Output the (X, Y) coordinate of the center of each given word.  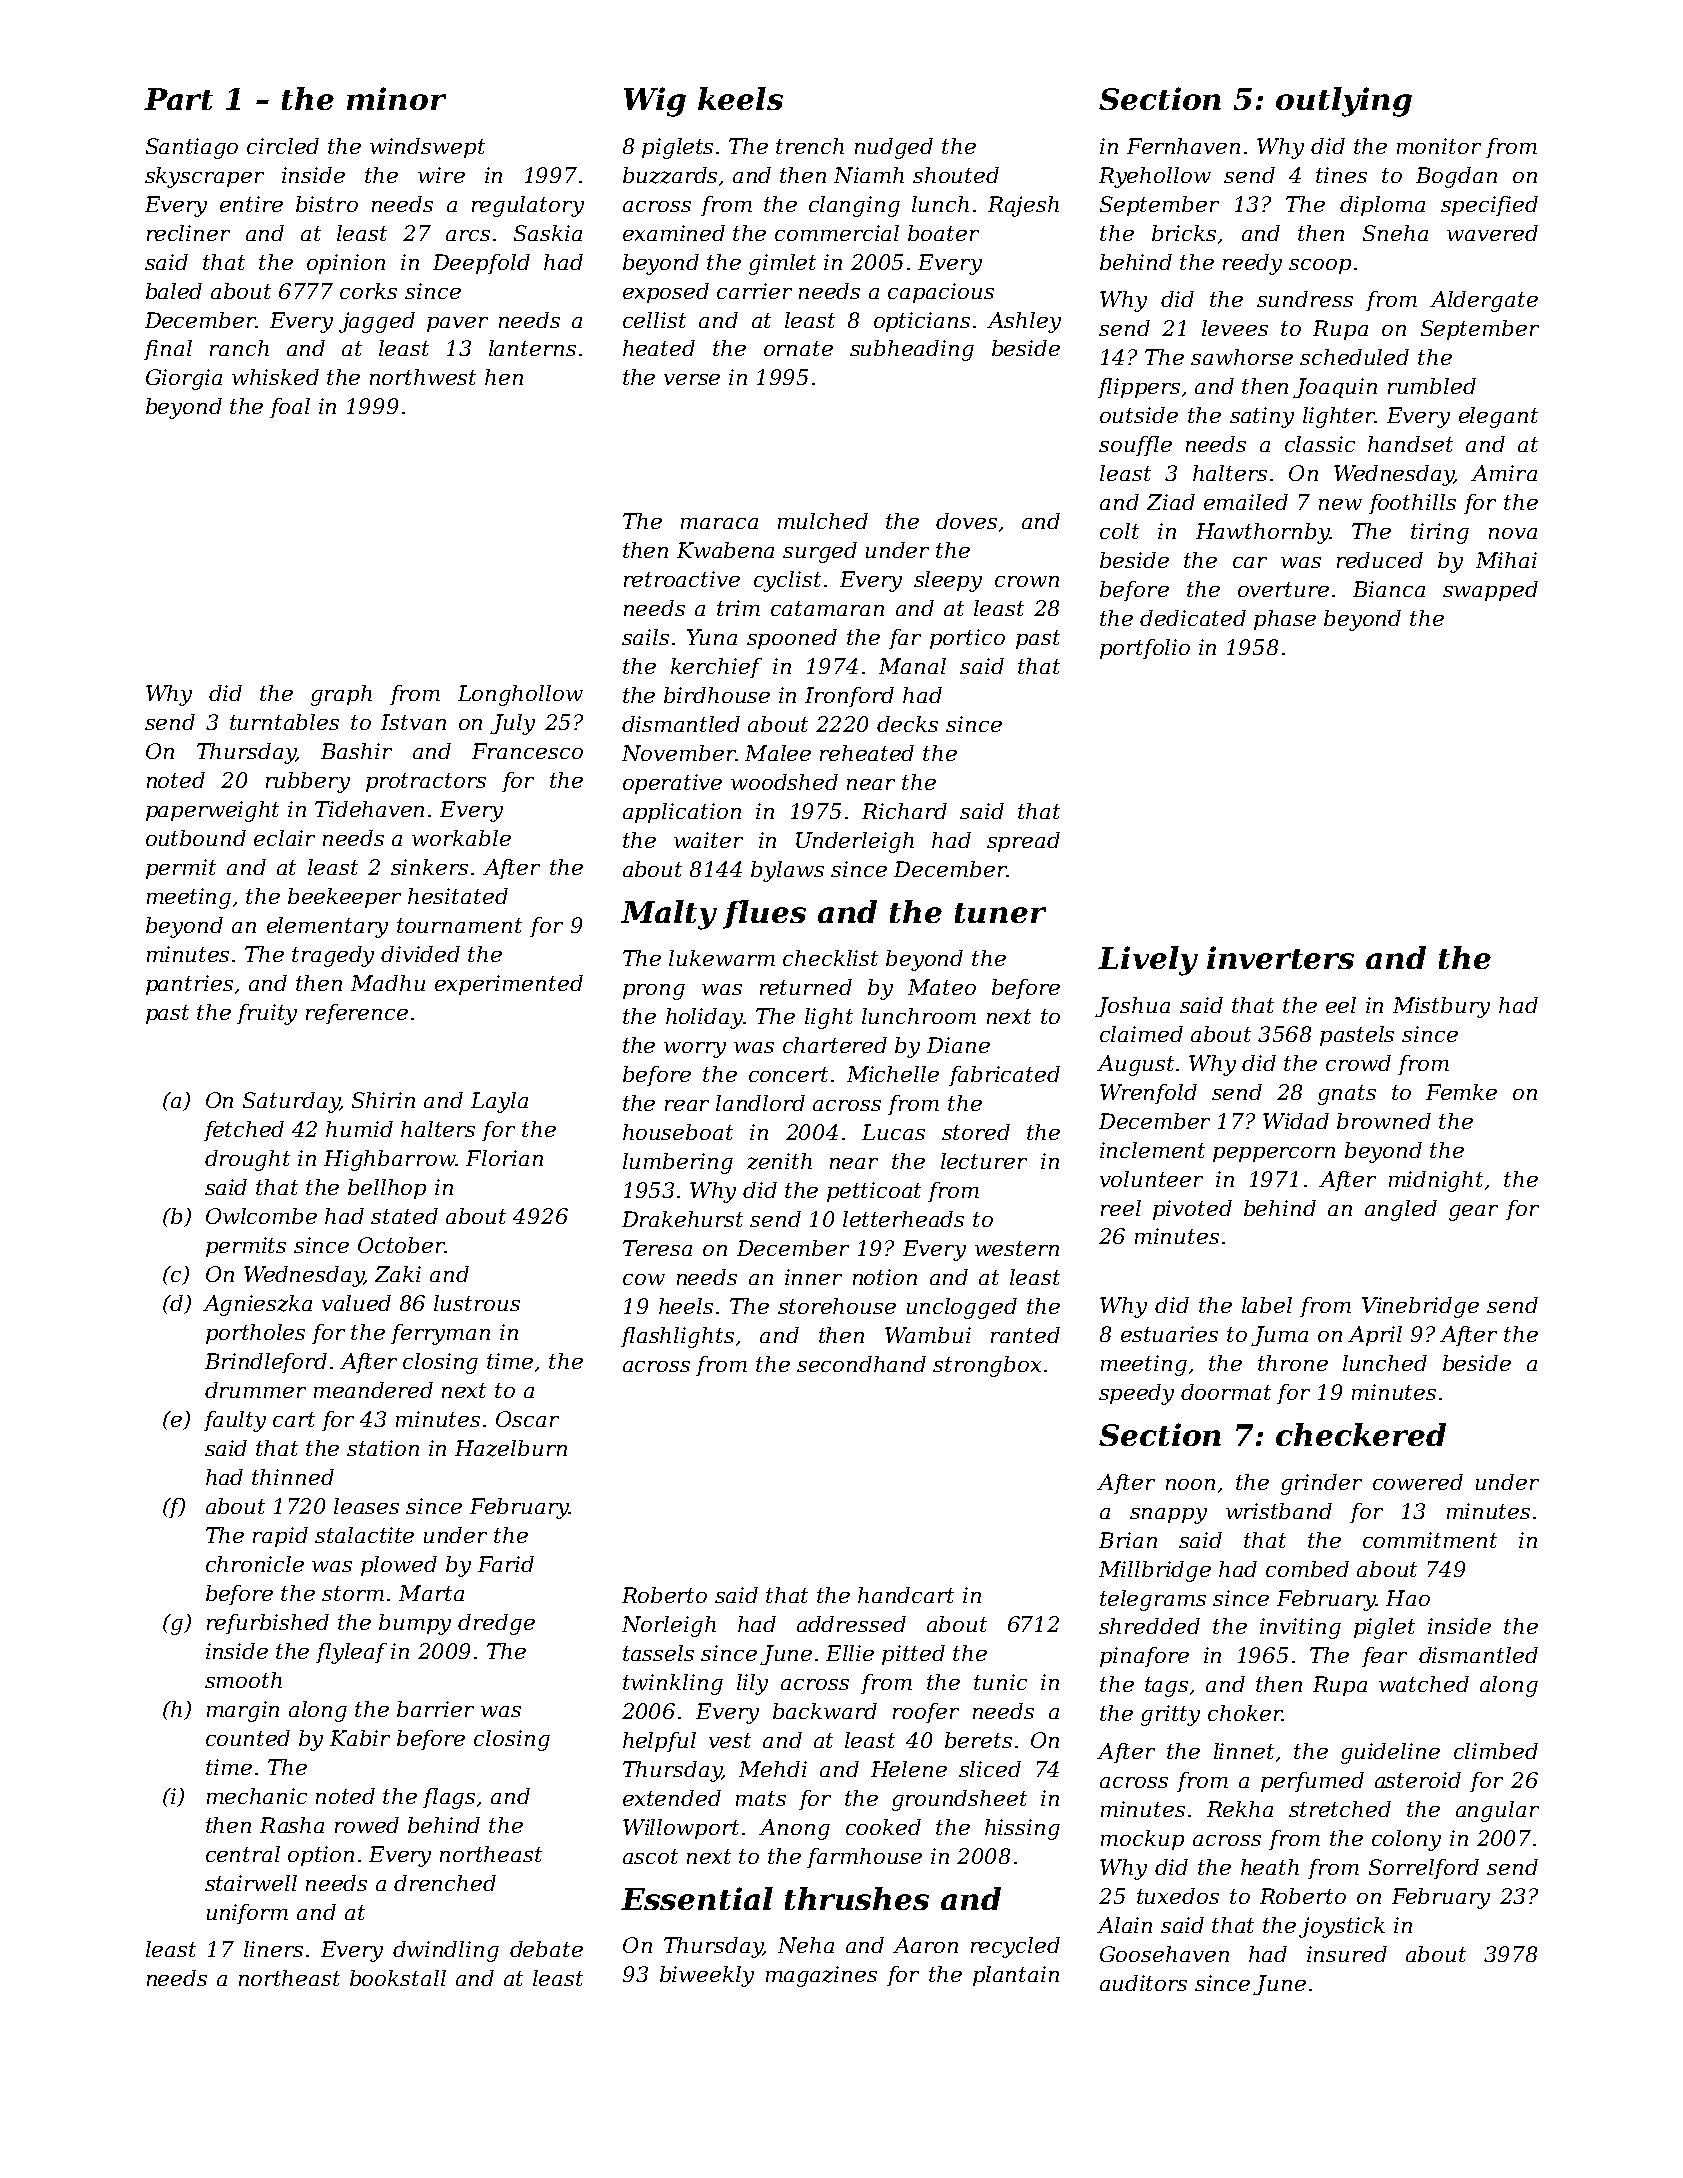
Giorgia (184, 379)
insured (1347, 1954)
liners (273, 1949)
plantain (1016, 1976)
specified (1489, 206)
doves (966, 521)
